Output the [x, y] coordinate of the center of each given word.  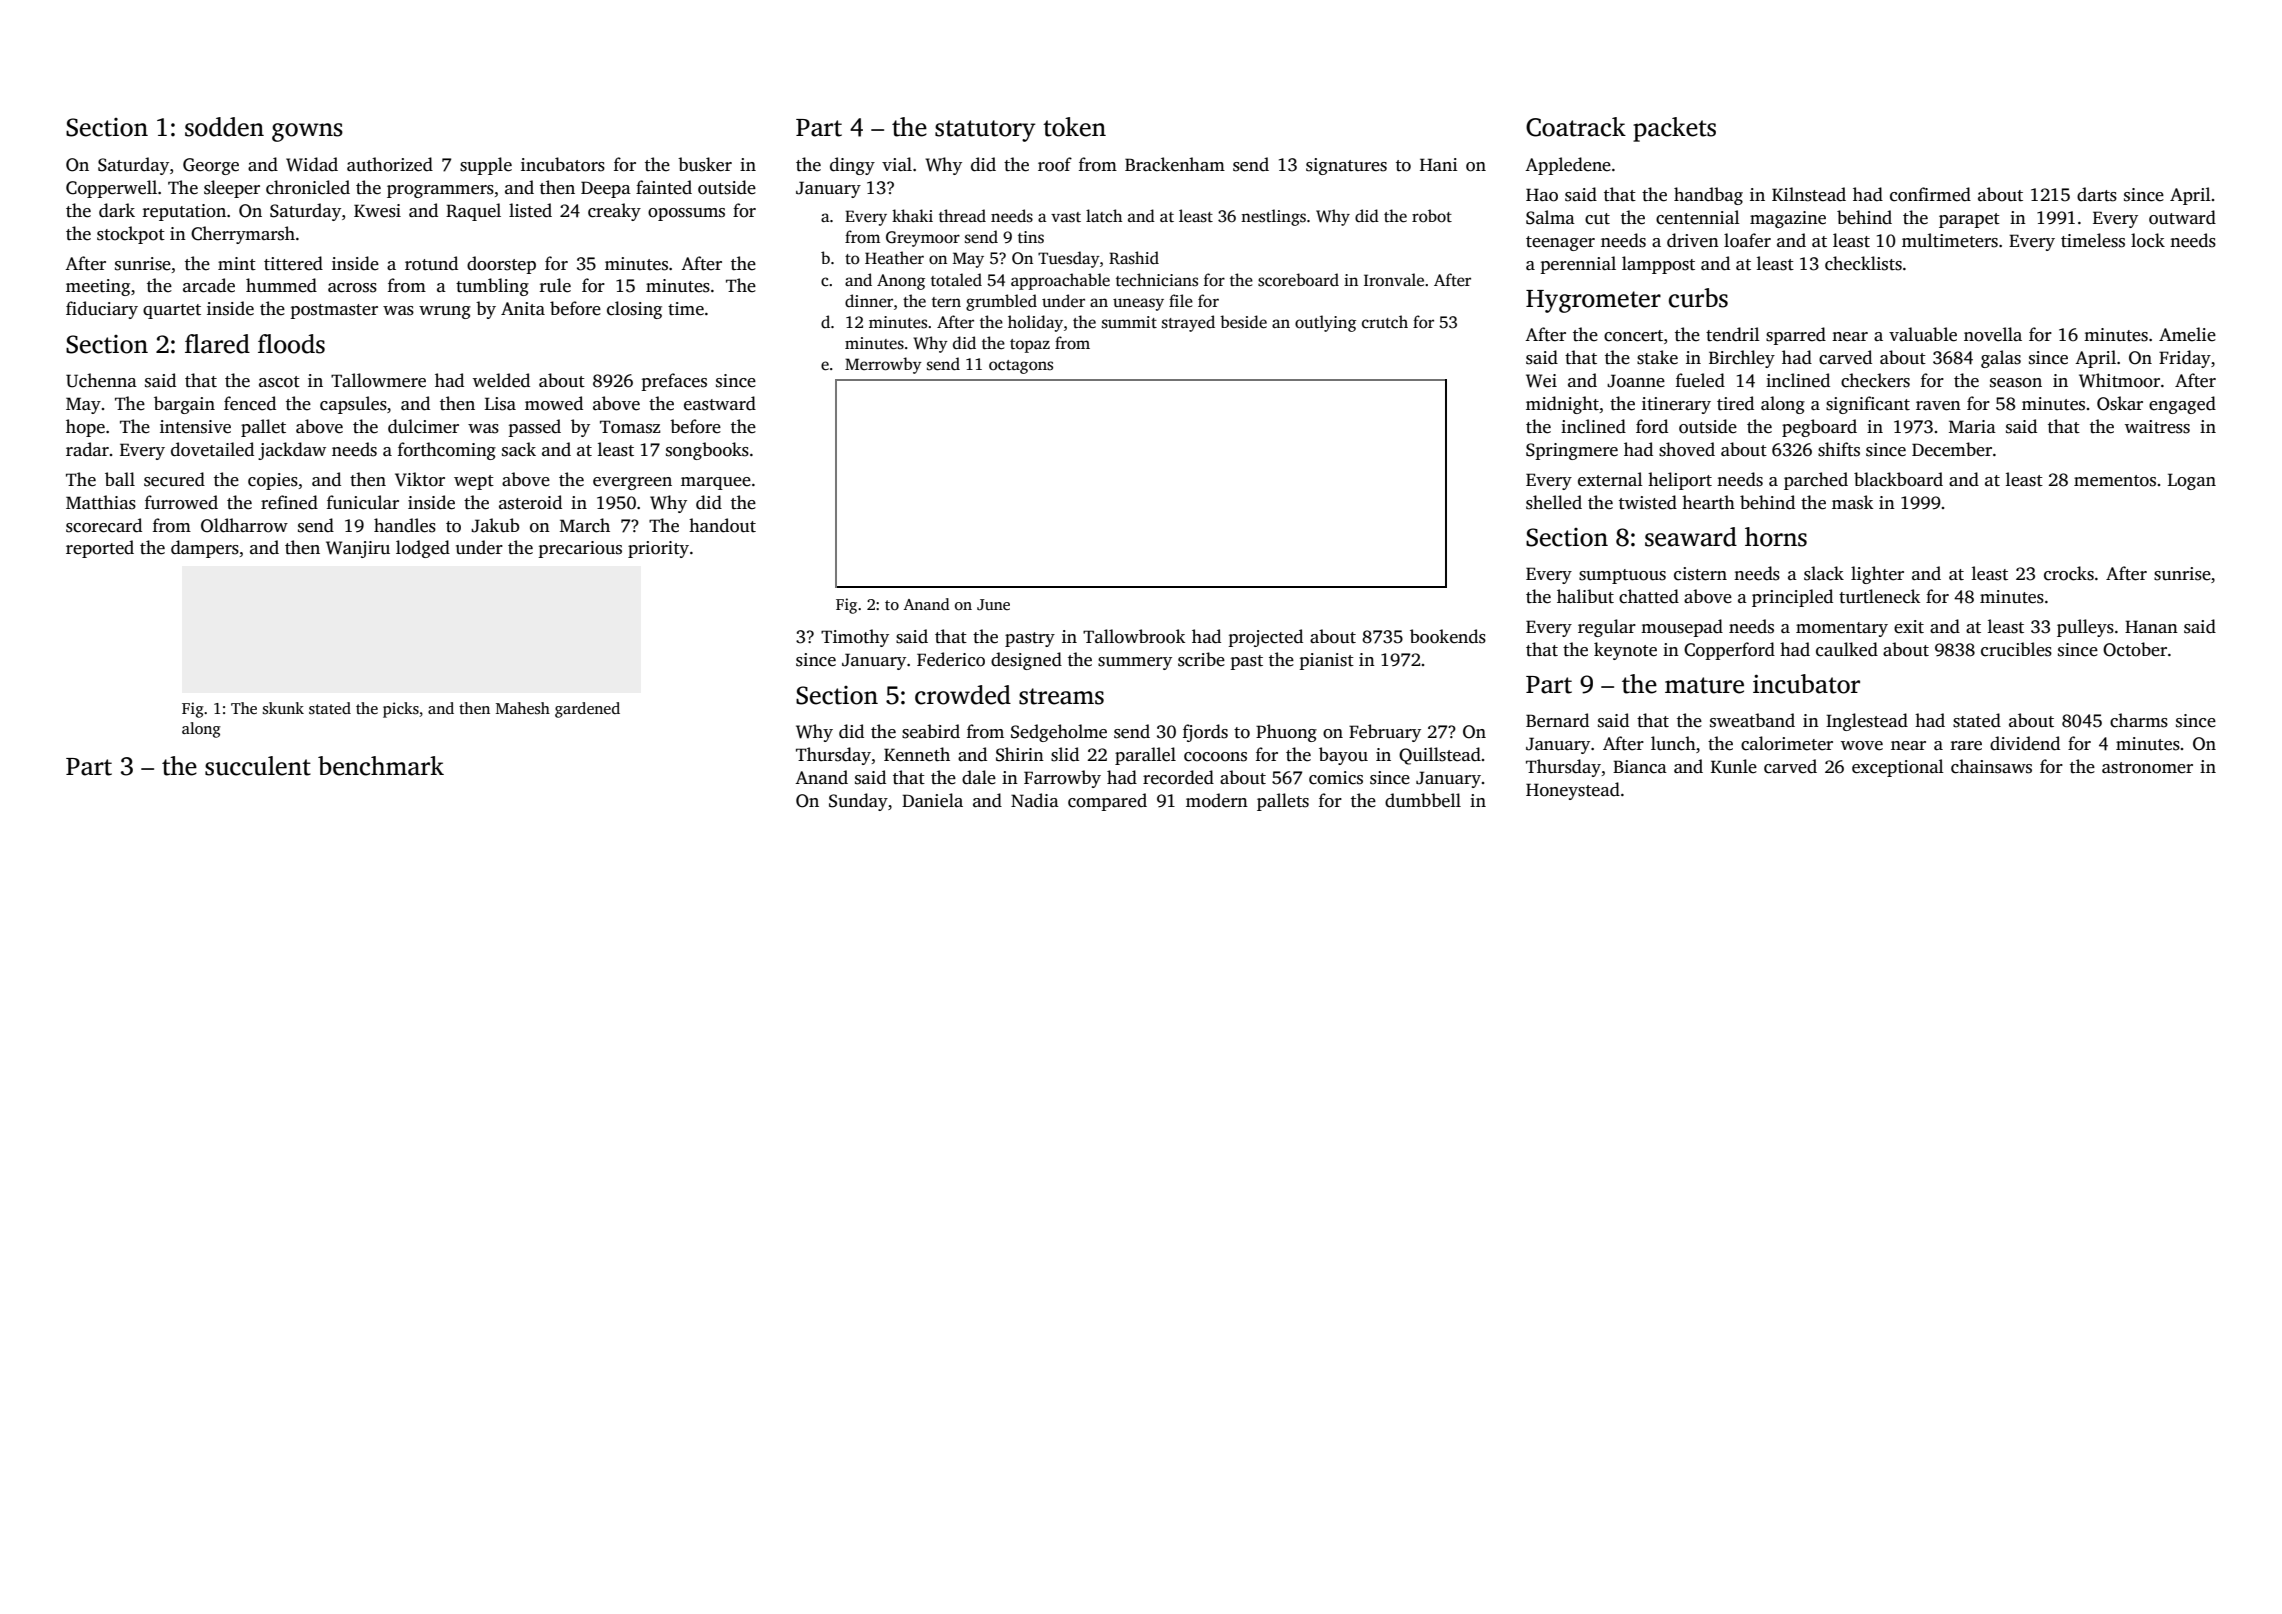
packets [1674, 129]
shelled [1554, 502]
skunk [283, 708]
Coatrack [1576, 127]
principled [1792, 598]
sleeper [232, 189]
